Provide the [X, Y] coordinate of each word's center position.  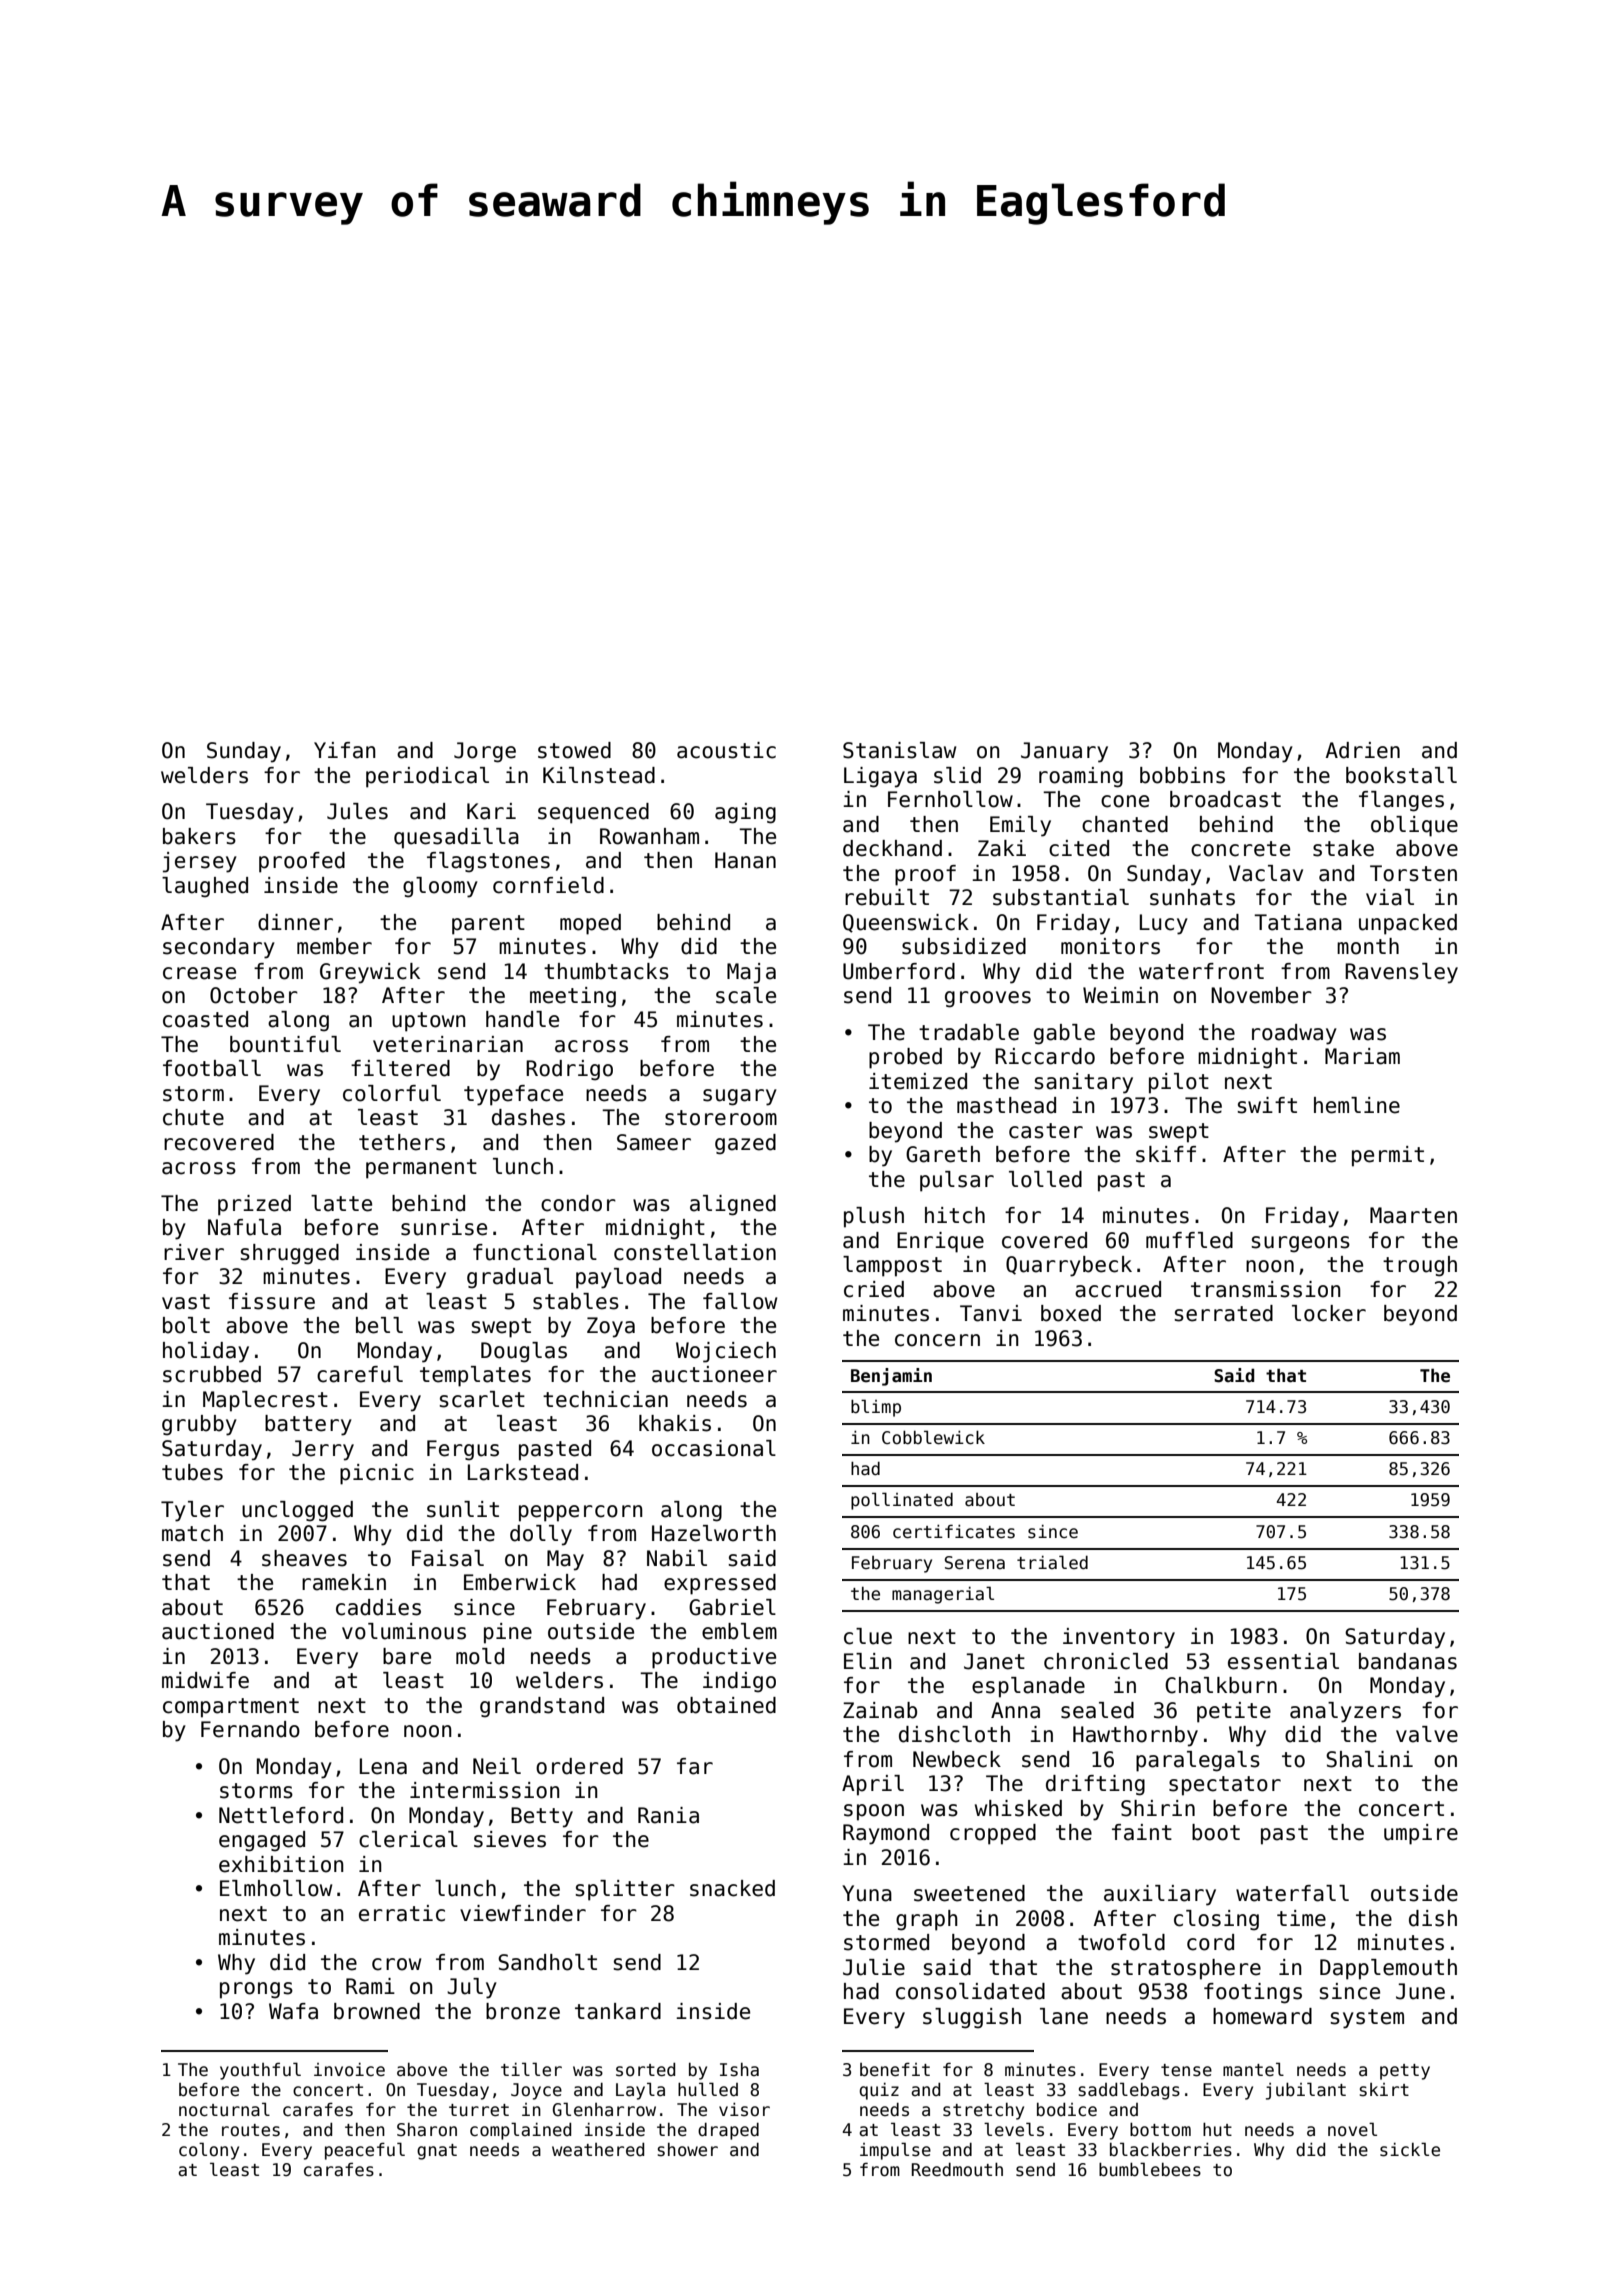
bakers [199, 836]
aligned [733, 1205]
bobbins [1182, 775]
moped [590, 924]
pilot [1179, 1083]
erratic [402, 1913]
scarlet [482, 1399]
